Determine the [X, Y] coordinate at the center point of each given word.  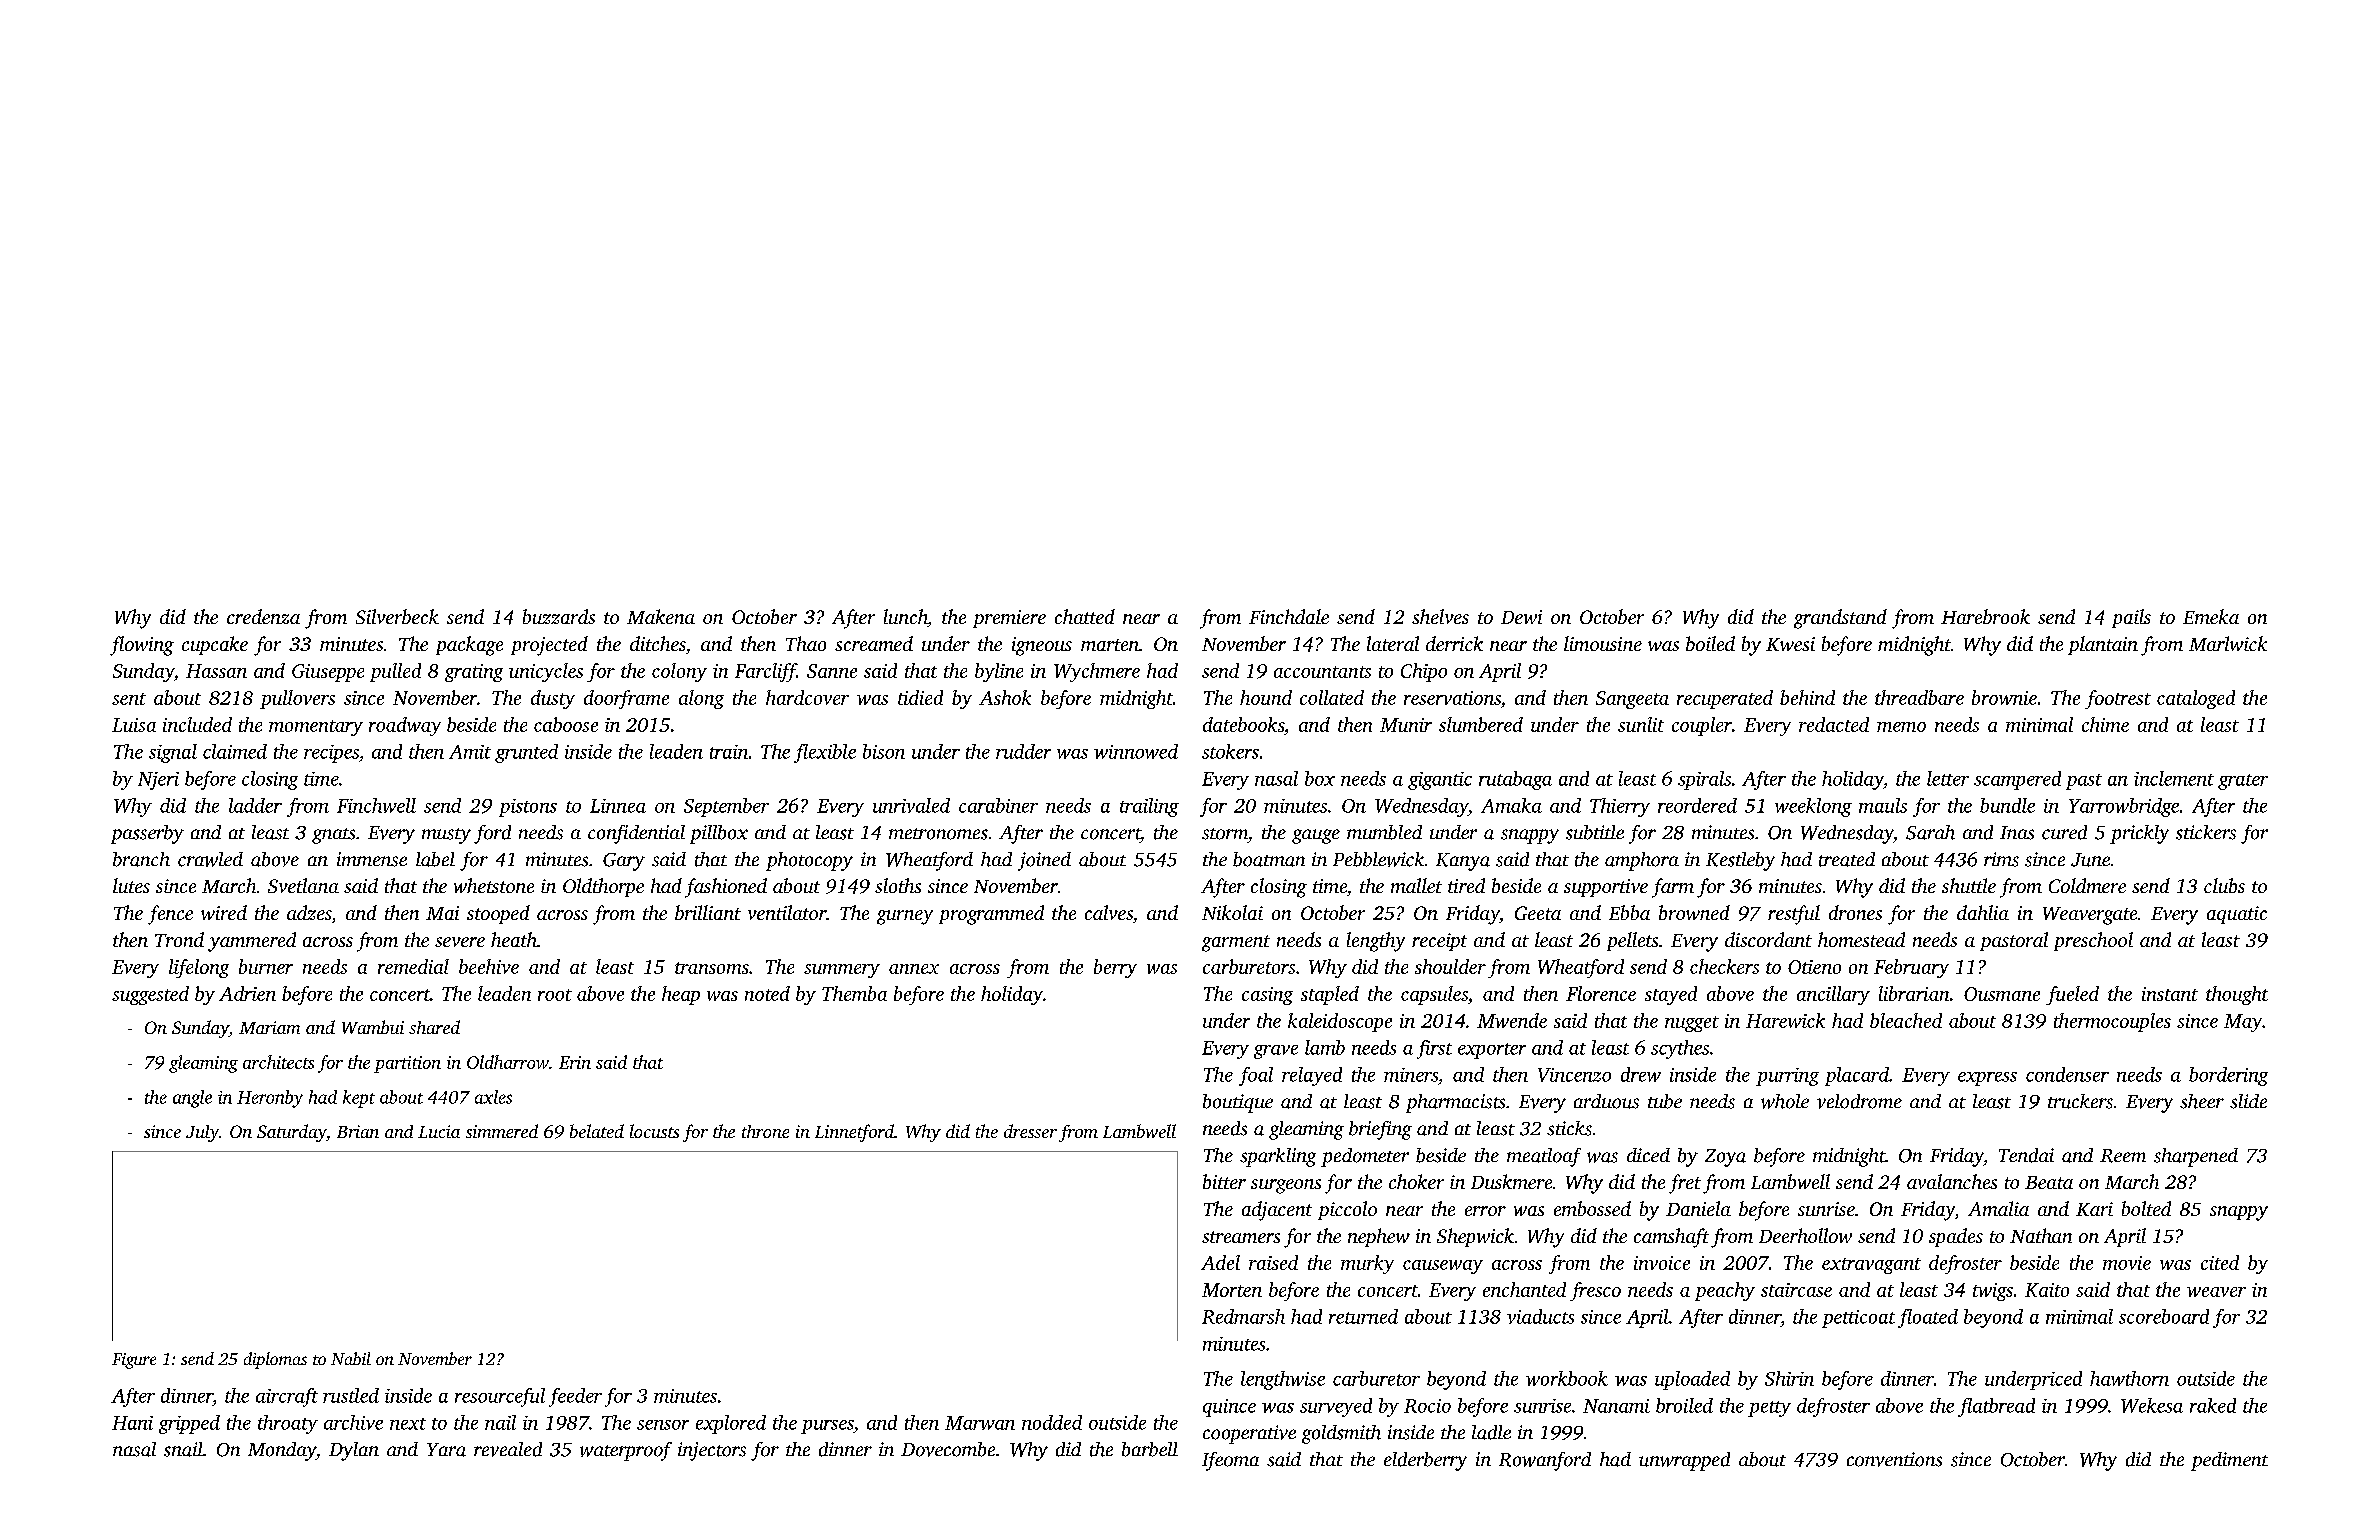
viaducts [1540, 1316]
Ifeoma [1230, 1461]
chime [2105, 724]
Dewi [1521, 617]
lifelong [199, 968]
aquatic [2237, 915]
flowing [142, 646]
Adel [1220, 1262]
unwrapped [1684, 1461]
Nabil [351, 1358]
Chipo [1424, 672]
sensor [663, 1425]
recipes [331, 754]
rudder [1023, 751]
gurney [905, 917]
